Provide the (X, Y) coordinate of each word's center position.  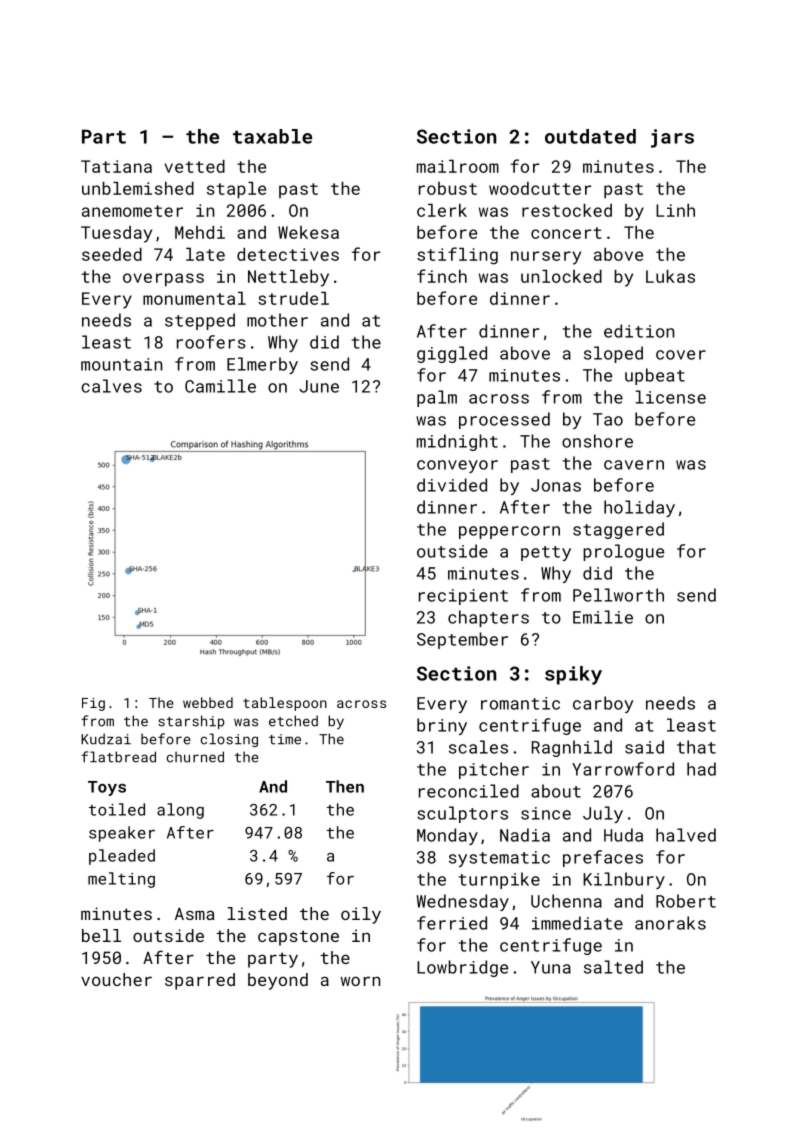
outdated (590, 136)
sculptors (462, 814)
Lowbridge (462, 968)
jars (672, 138)
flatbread (118, 757)
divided (452, 485)
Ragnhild (572, 748)
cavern (634, 465)
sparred (200, 981)
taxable (272, 136)
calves (111, 386)
